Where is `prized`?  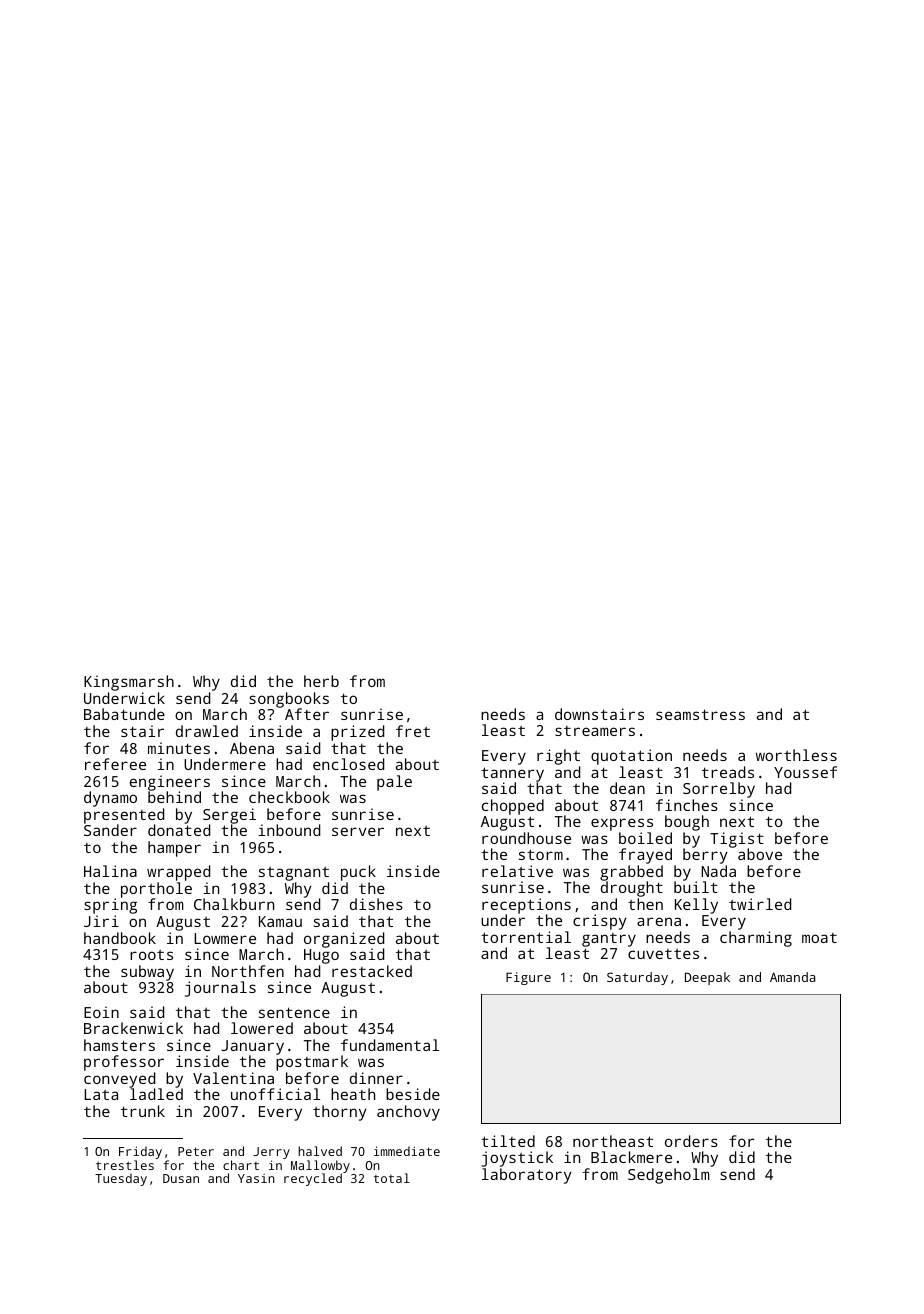
prized is located at coordinates (357, 733).
